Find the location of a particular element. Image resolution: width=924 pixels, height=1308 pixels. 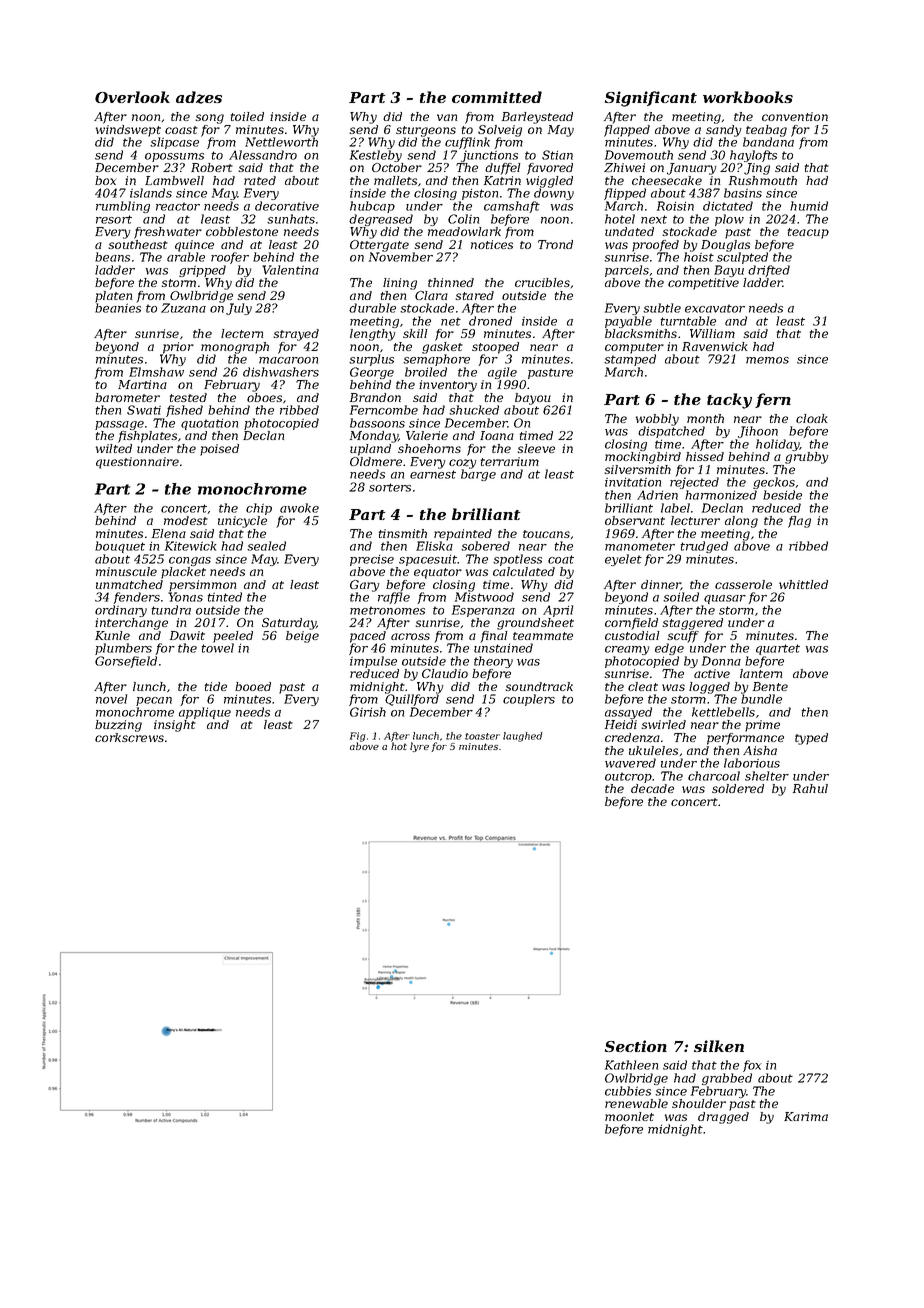

Kestleby is located at coordinates (376, 156).
